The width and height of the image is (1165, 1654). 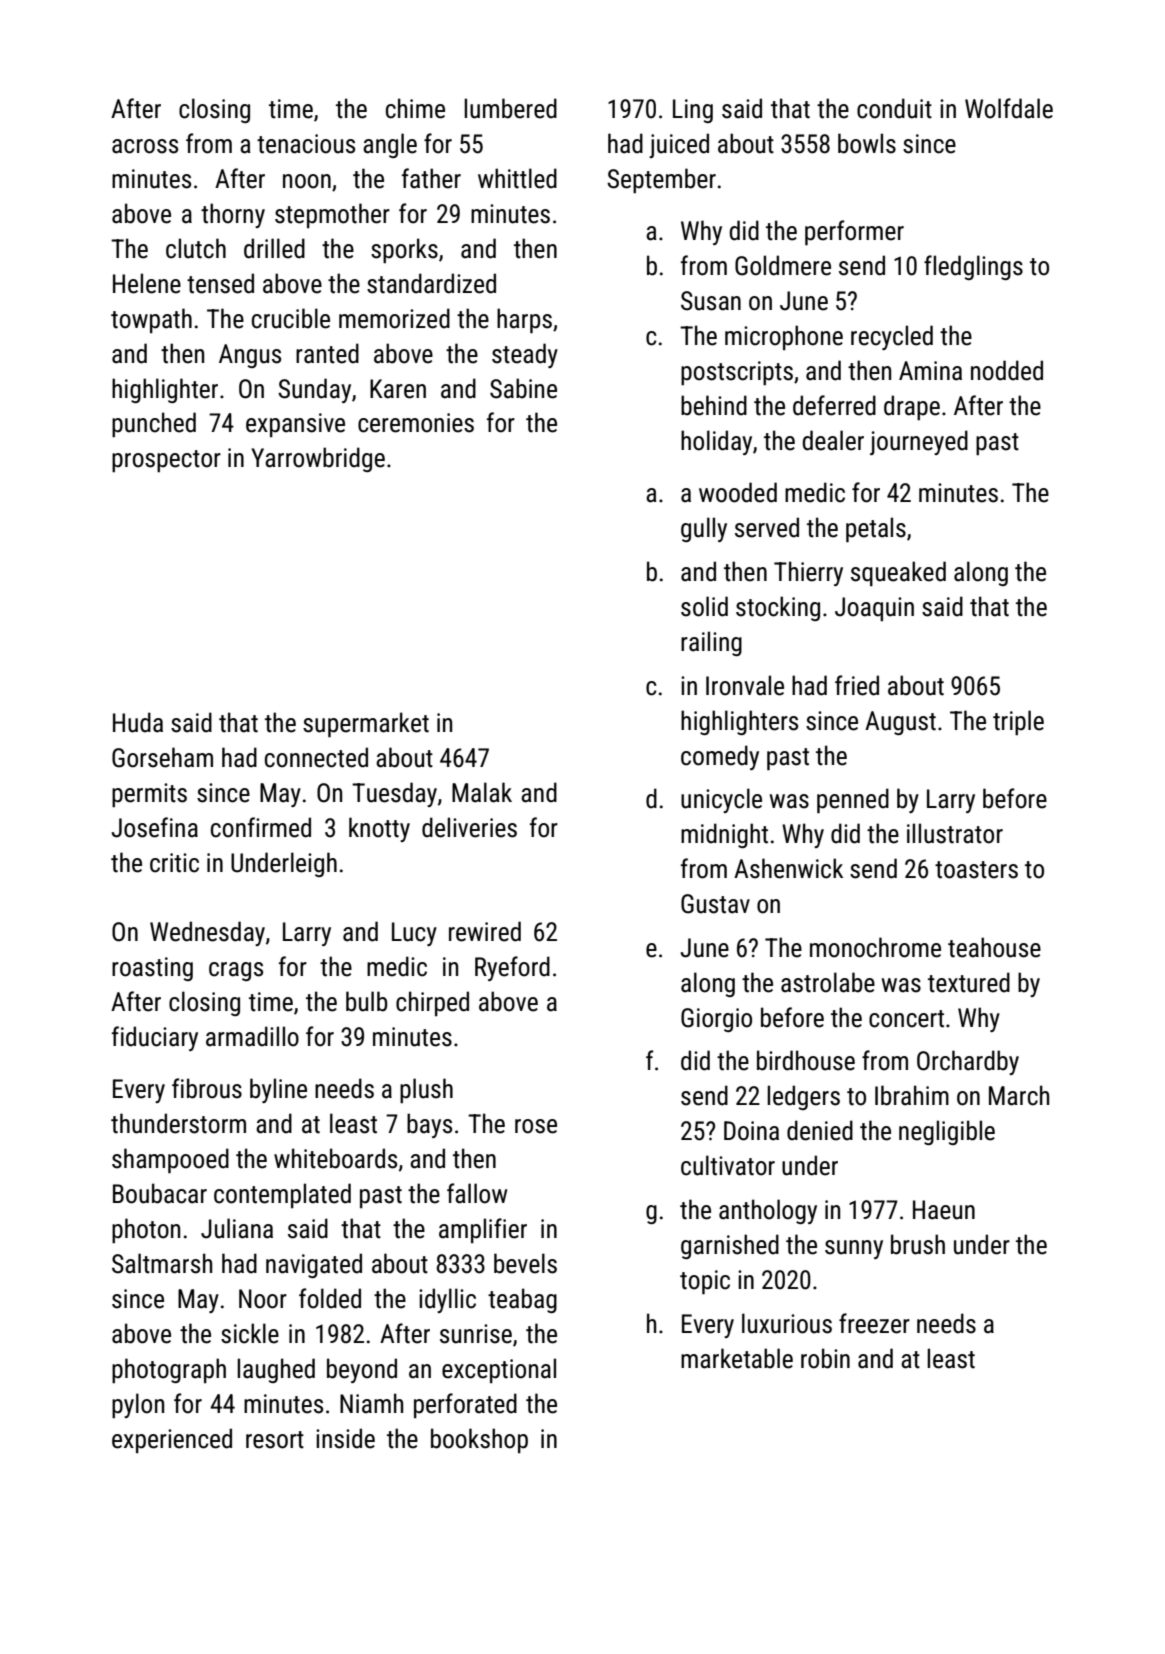 What do you see at coordinates (1009, 108) in the image?
I see `Wolfdale` at bounding box center [1009, 108].
